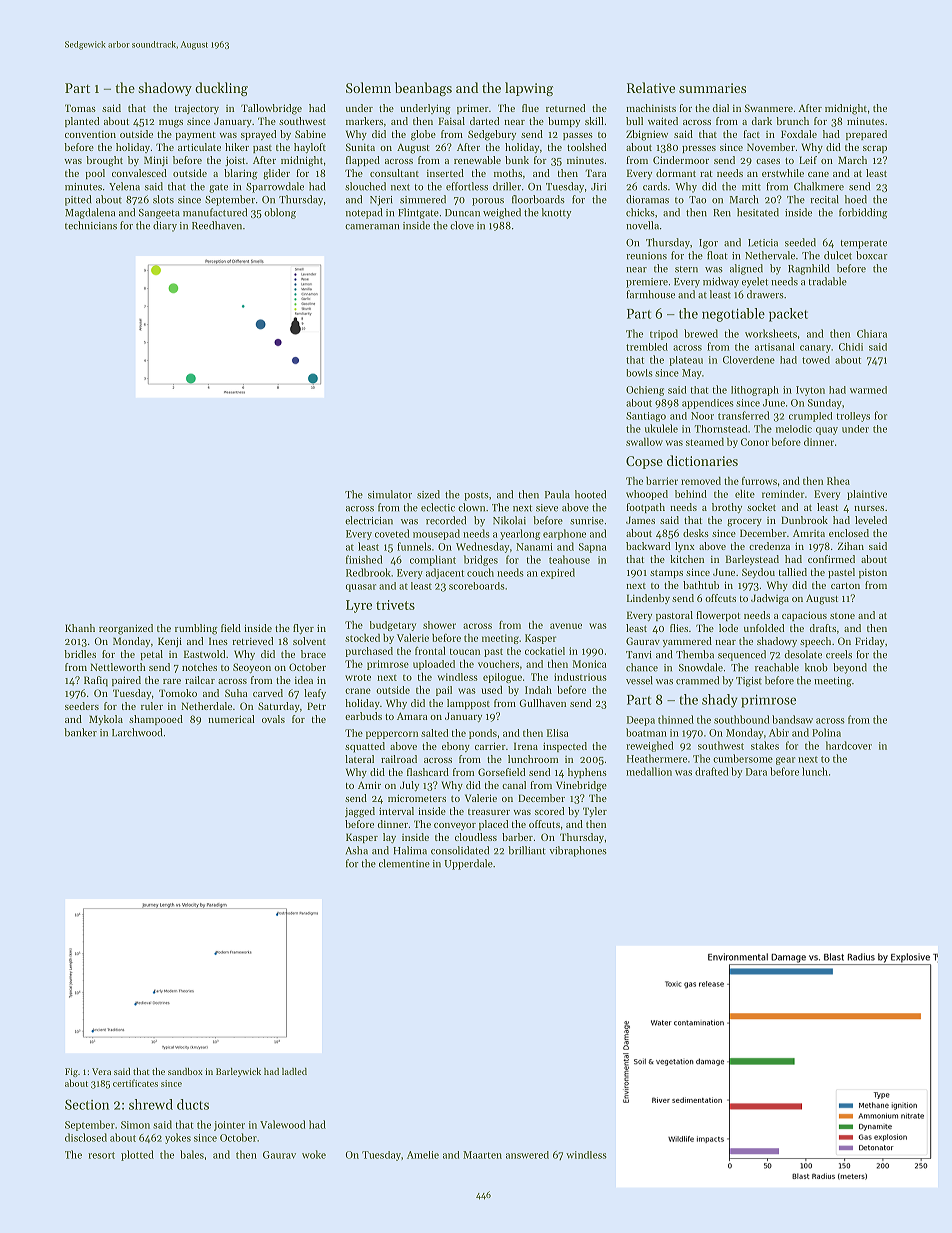 The width and height of the image is (952, 1233). Describe the element at coordinates (137, 732) in the image. I see `Larchwood` at that location.
